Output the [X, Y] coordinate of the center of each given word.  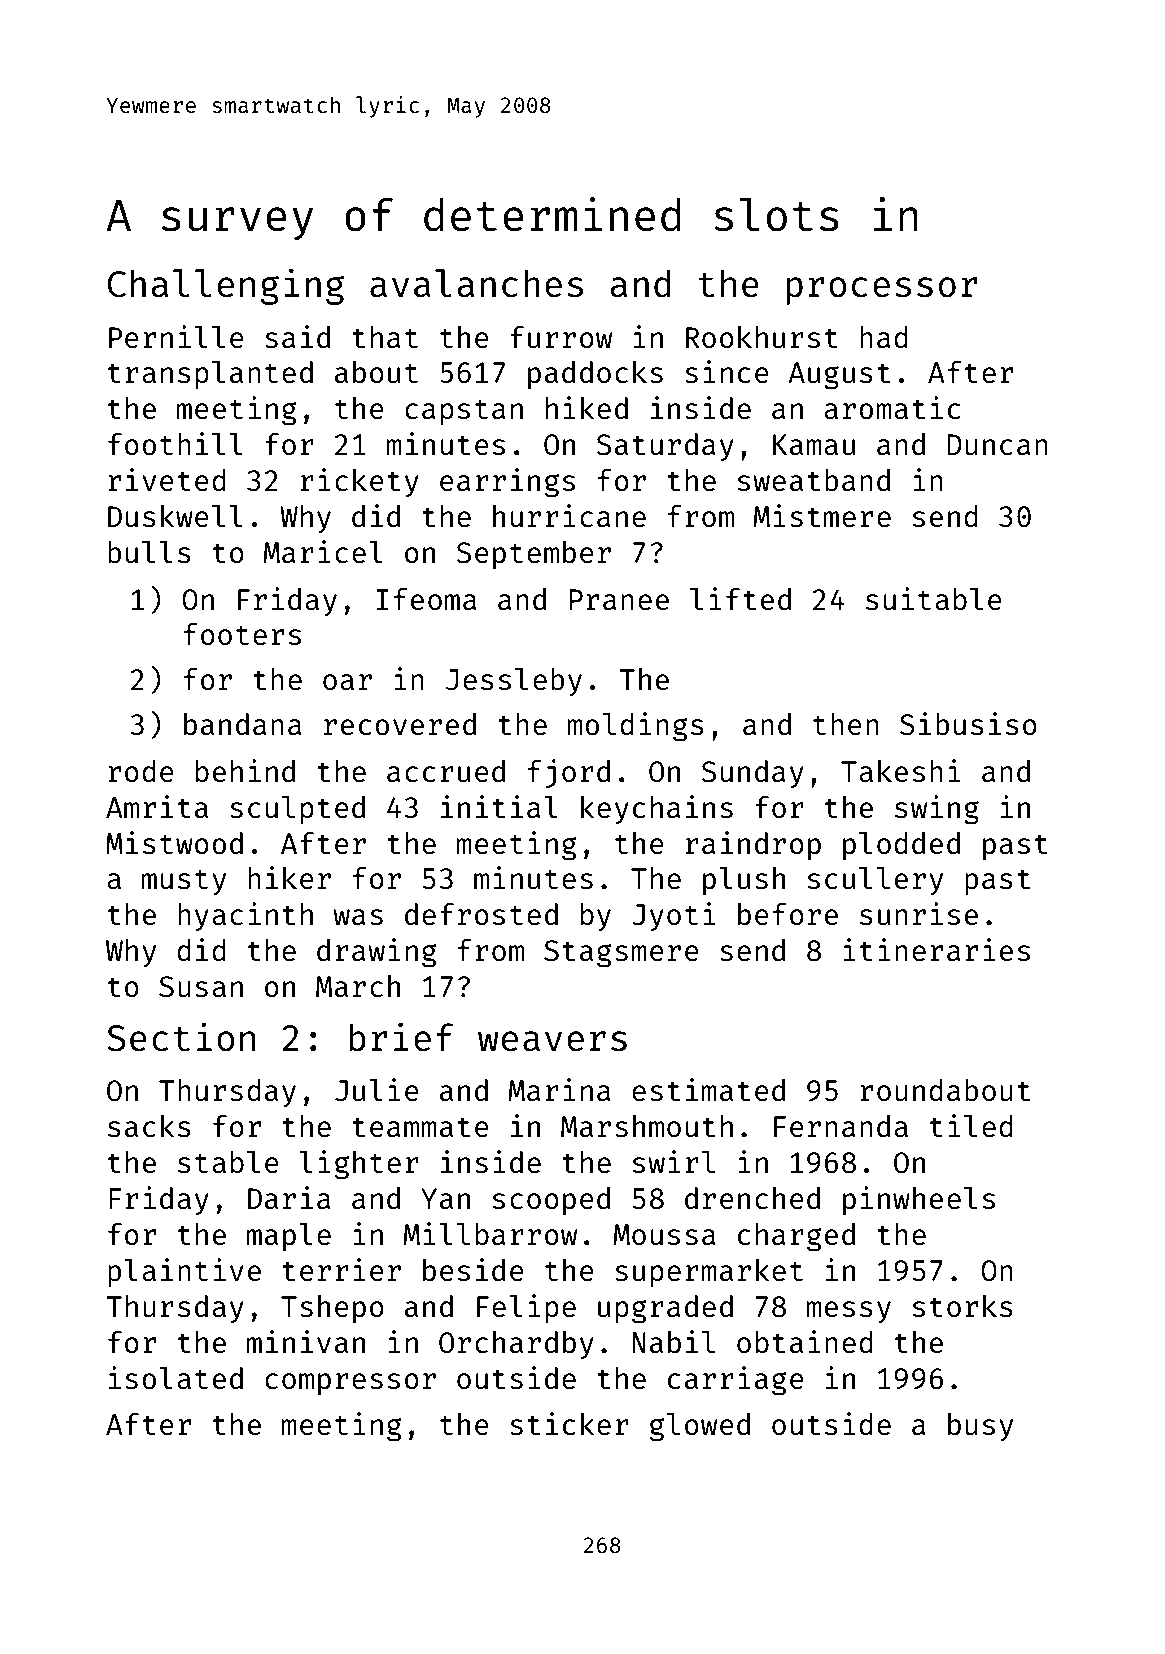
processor [882, 291]
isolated [176, 1377]
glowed [700, 1427]
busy [980, 1427]
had [884, 337]
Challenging [226, 286]
